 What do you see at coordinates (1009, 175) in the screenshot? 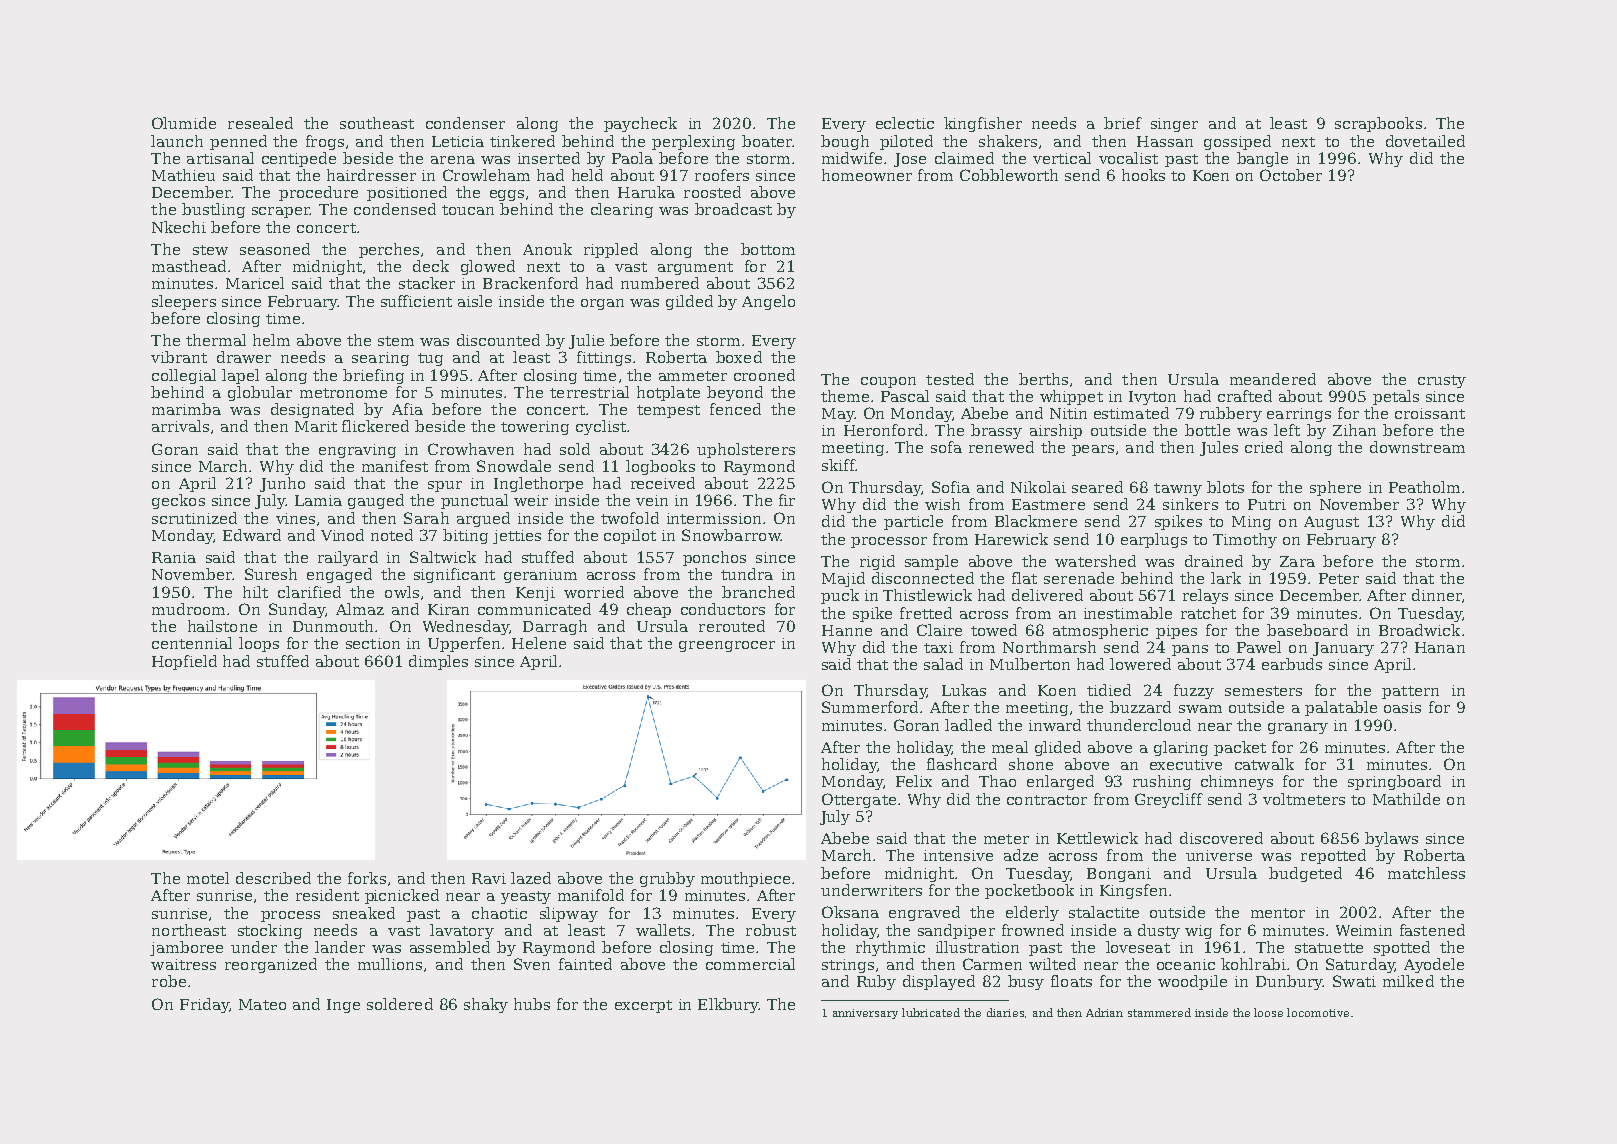
I see `Cobbleworth` at bounding box center [1009, 175].
